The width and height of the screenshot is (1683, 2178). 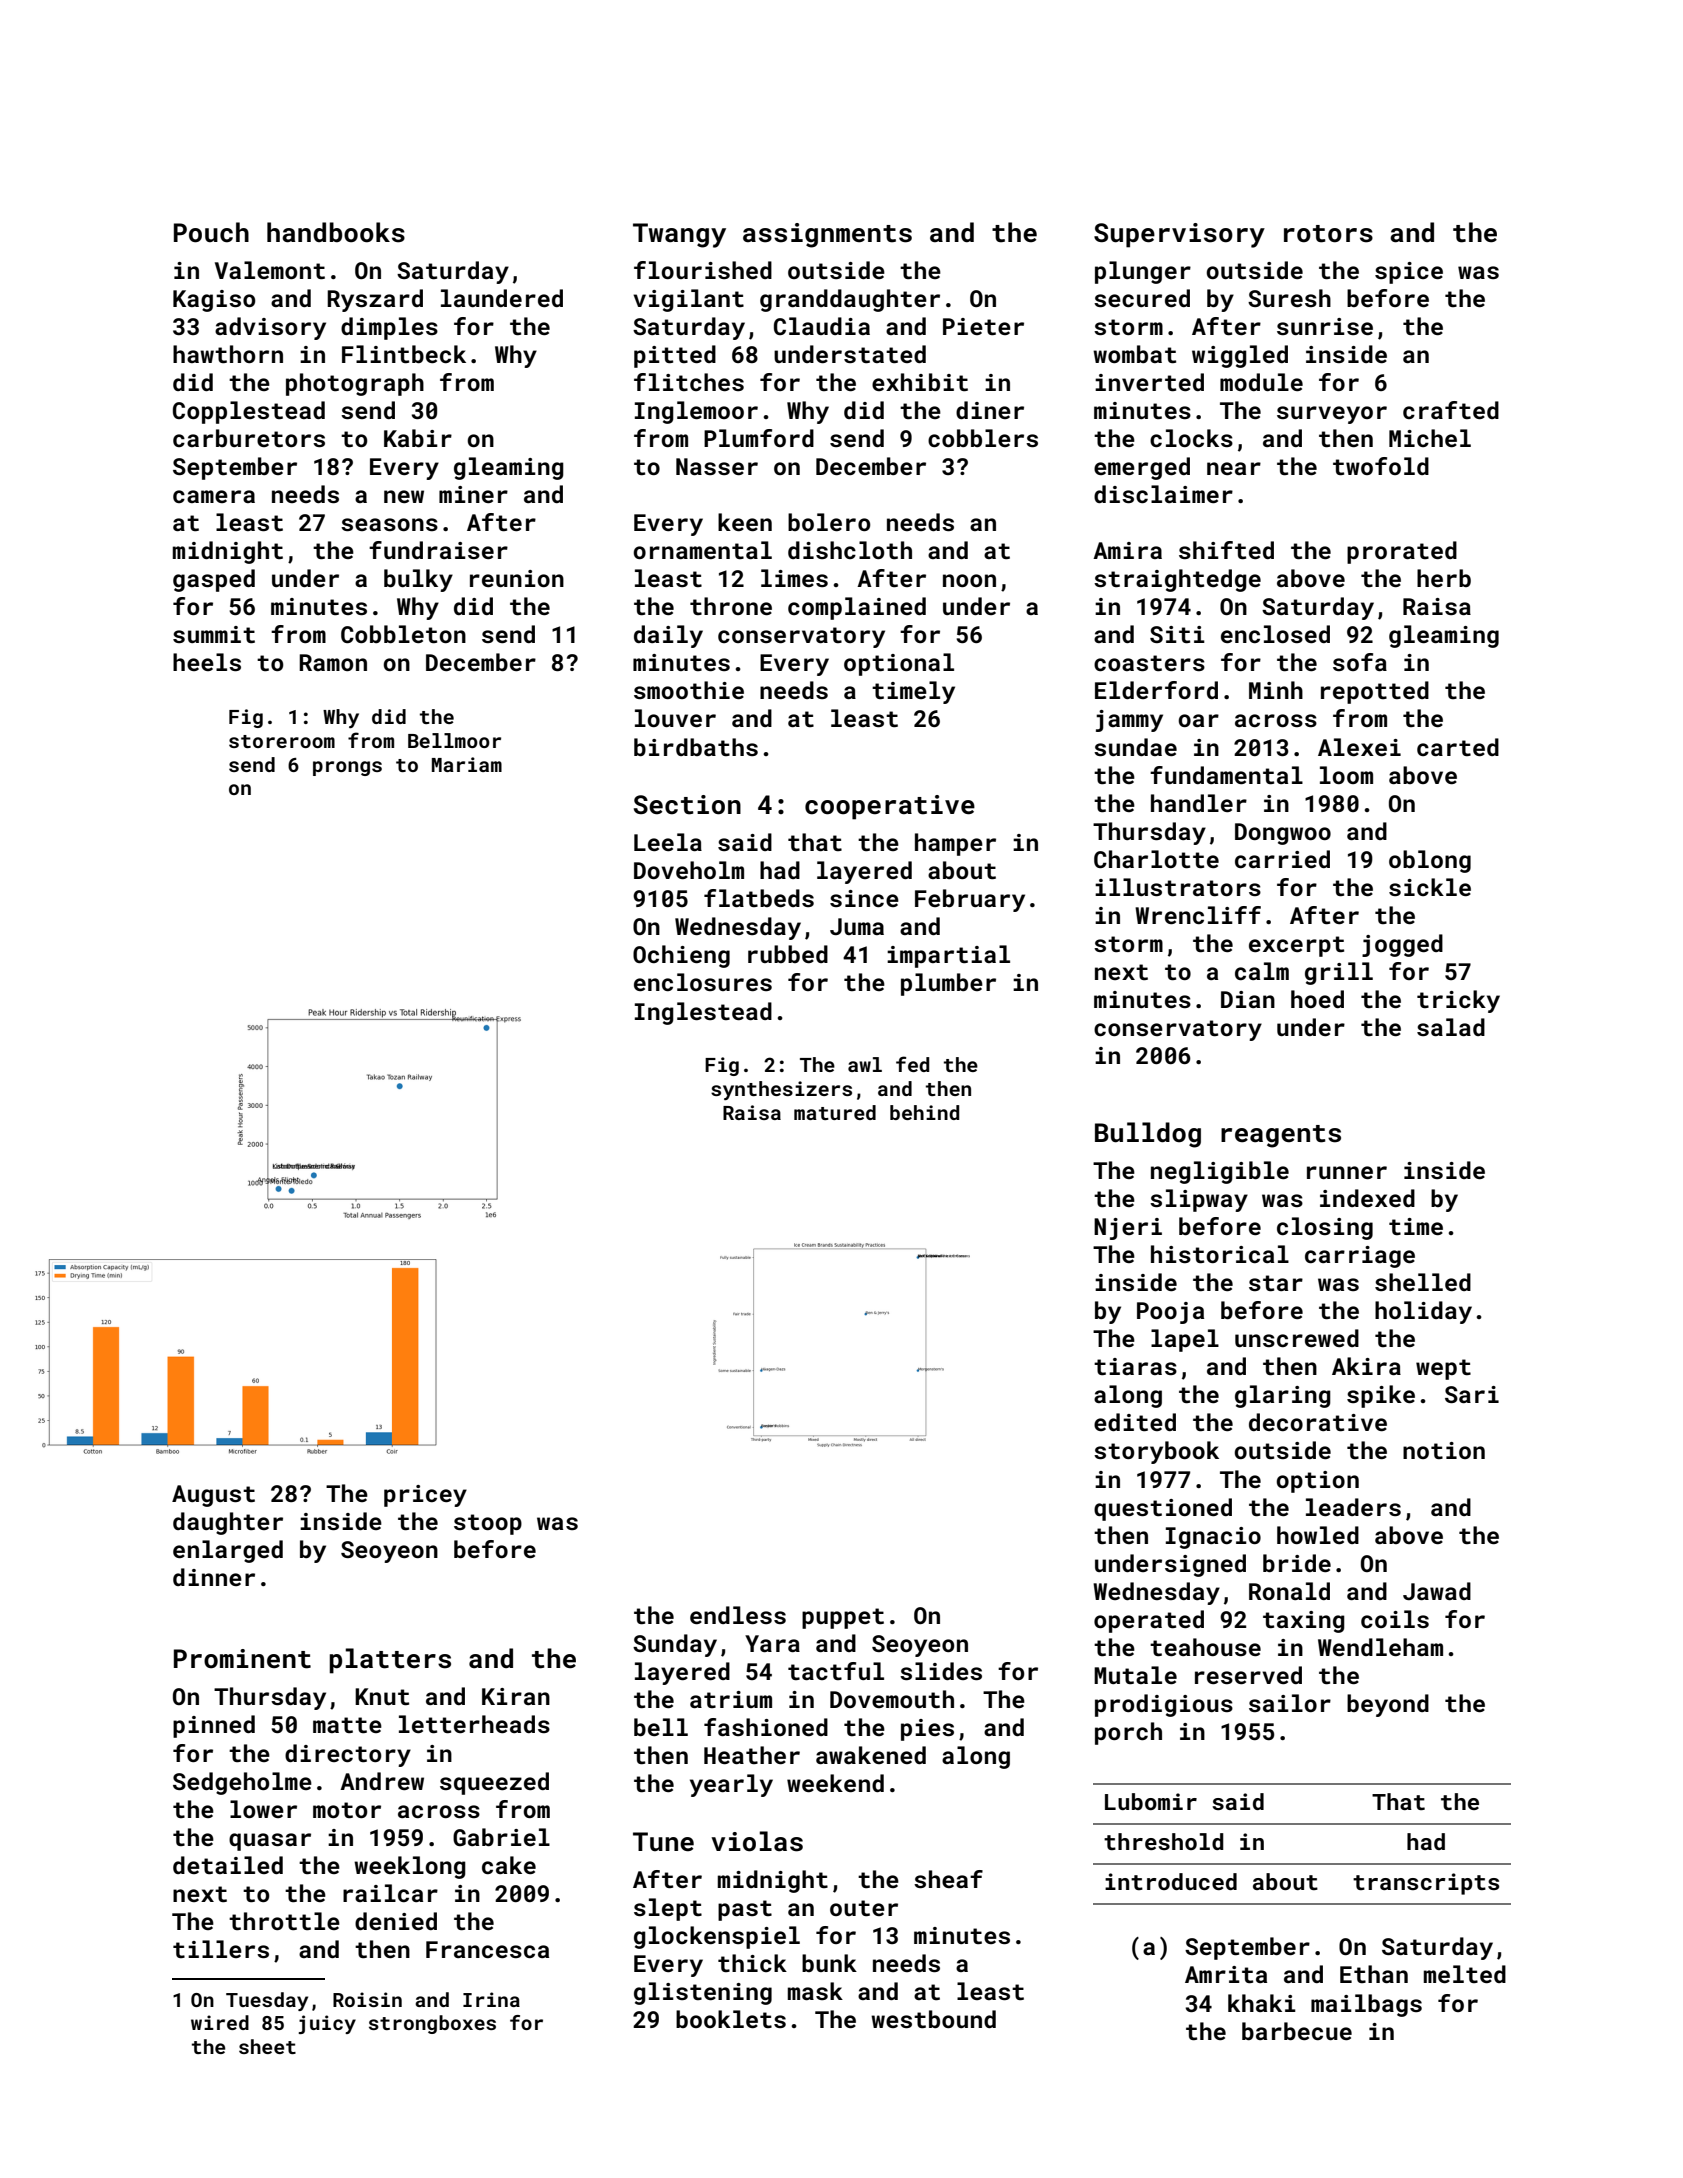 What do you see at coordinates (1360, 662) in the screenshot?
I see `sofa` at bounding box center [1360, 662].
